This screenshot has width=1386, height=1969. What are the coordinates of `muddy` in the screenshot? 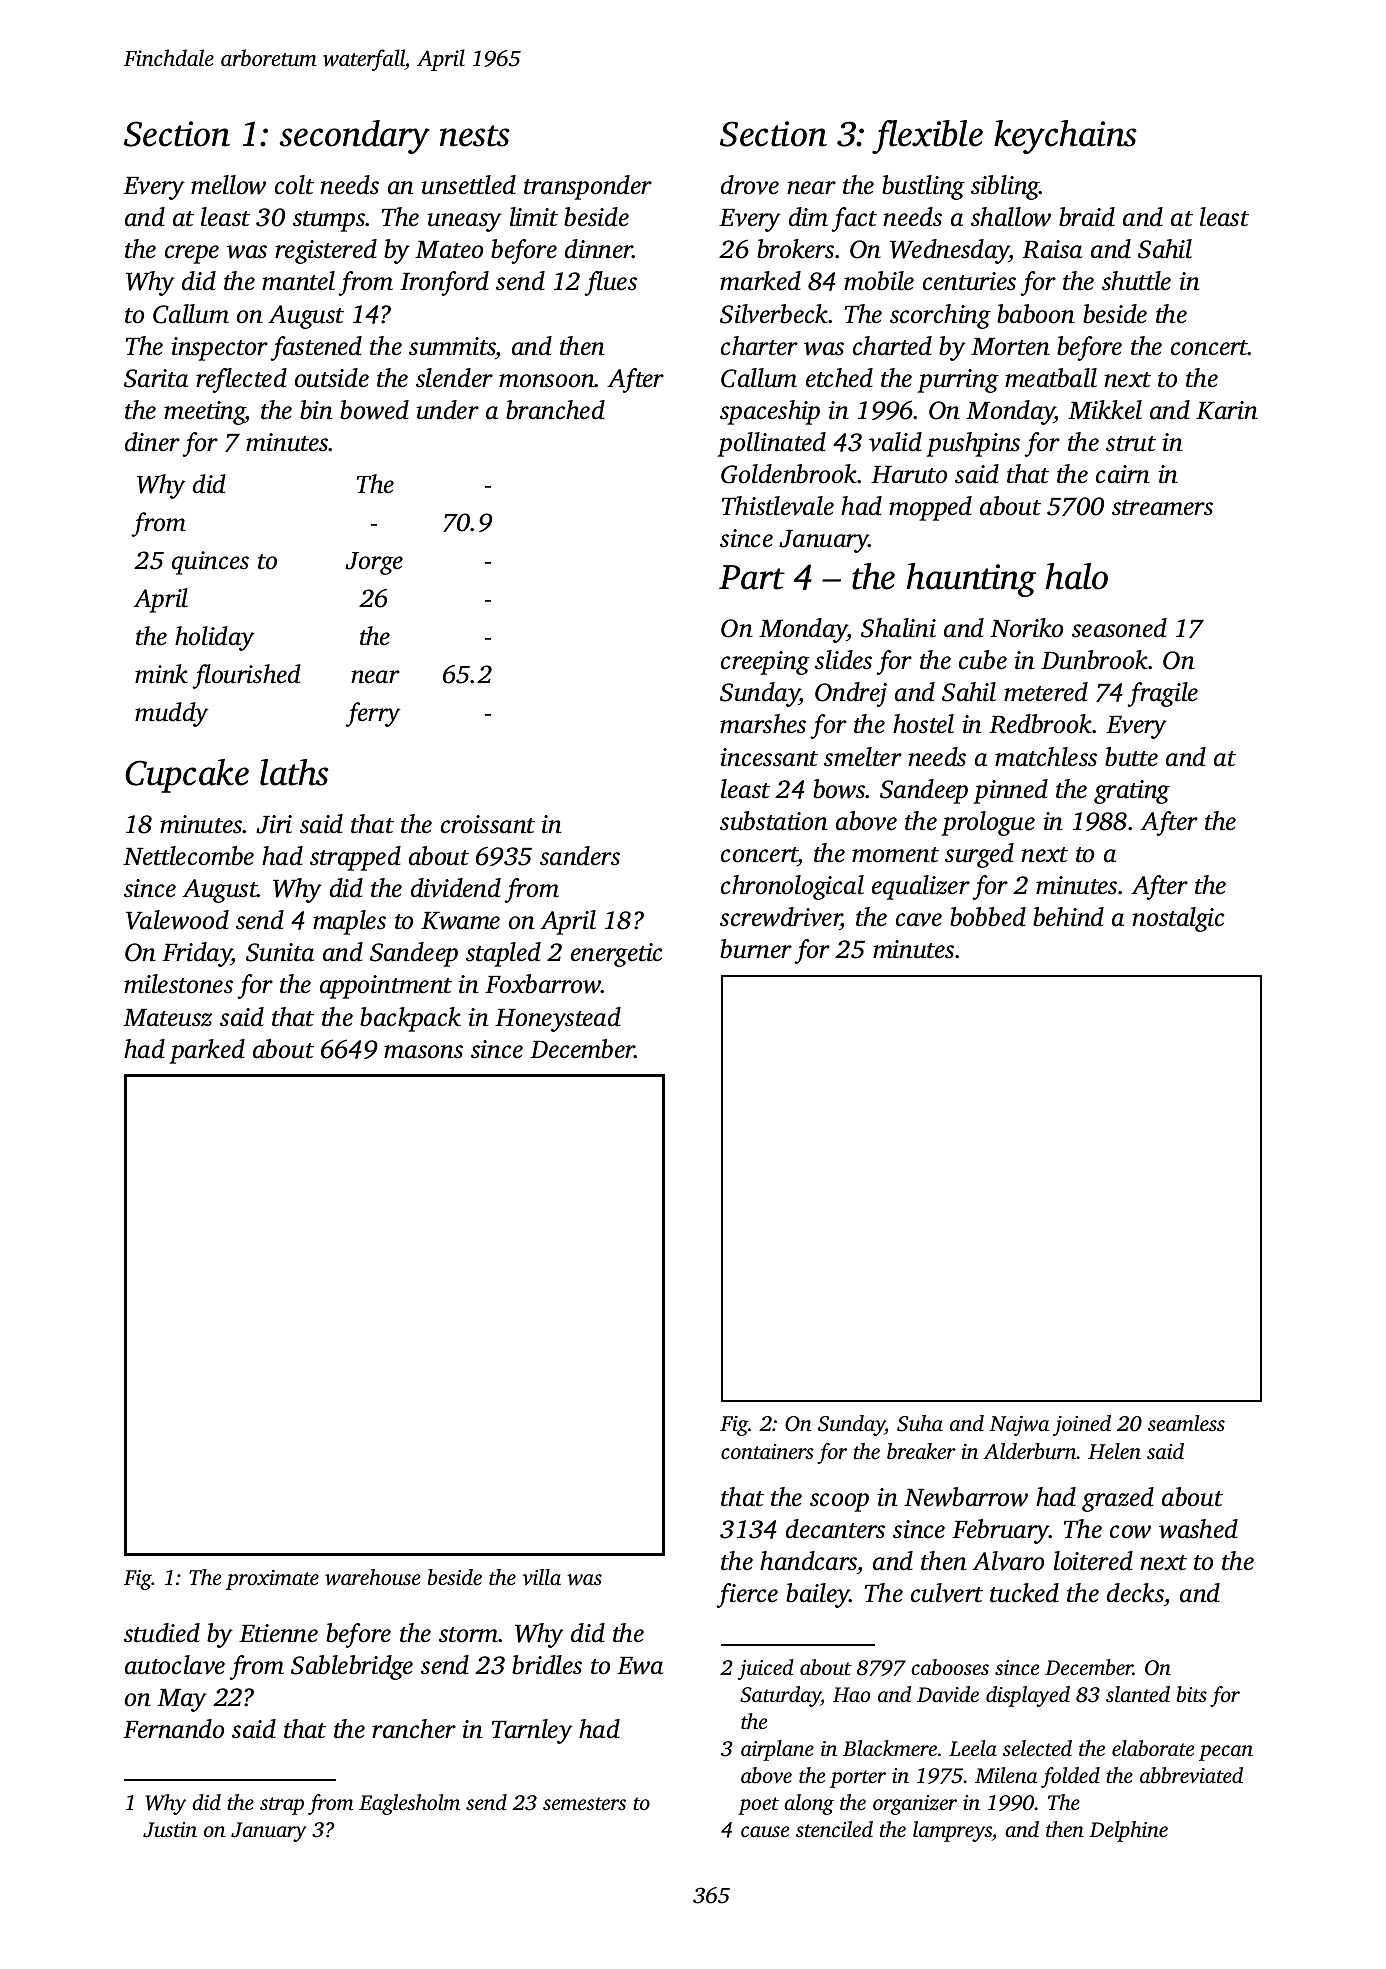 It's located at (171, 714).
